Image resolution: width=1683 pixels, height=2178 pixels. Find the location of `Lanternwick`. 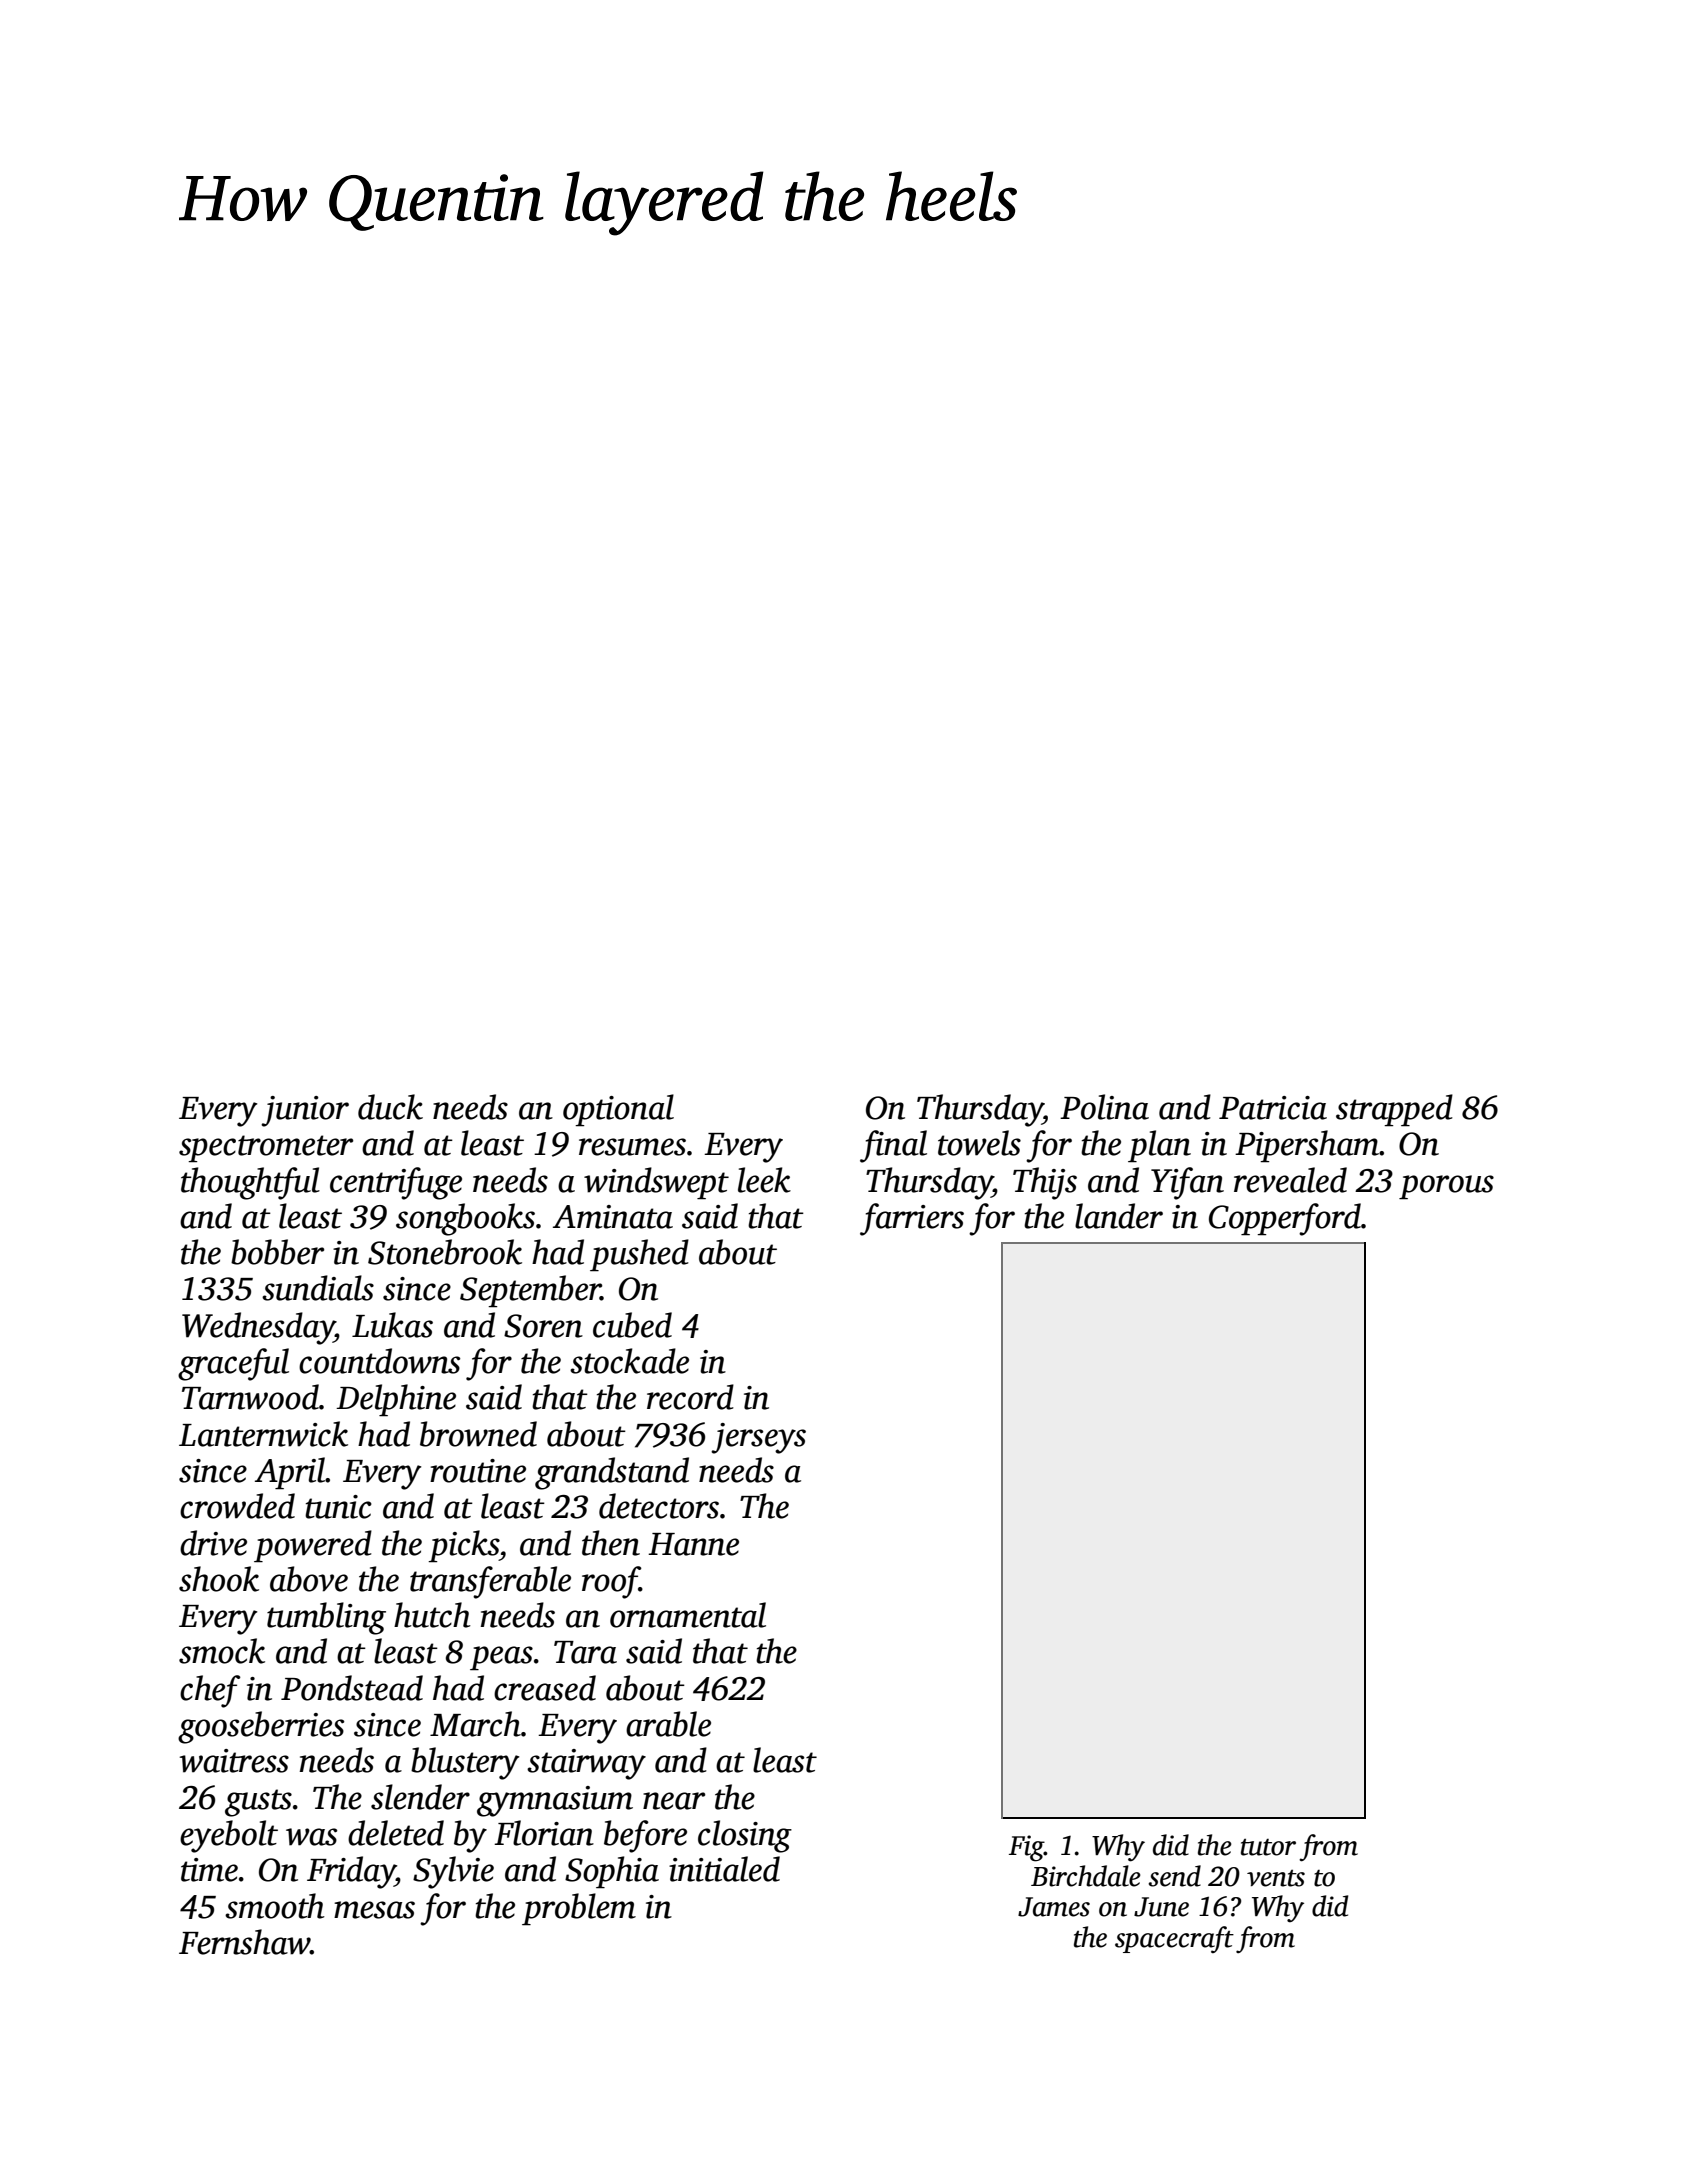

Lanternwick is located at coordinates (263, 1434).
